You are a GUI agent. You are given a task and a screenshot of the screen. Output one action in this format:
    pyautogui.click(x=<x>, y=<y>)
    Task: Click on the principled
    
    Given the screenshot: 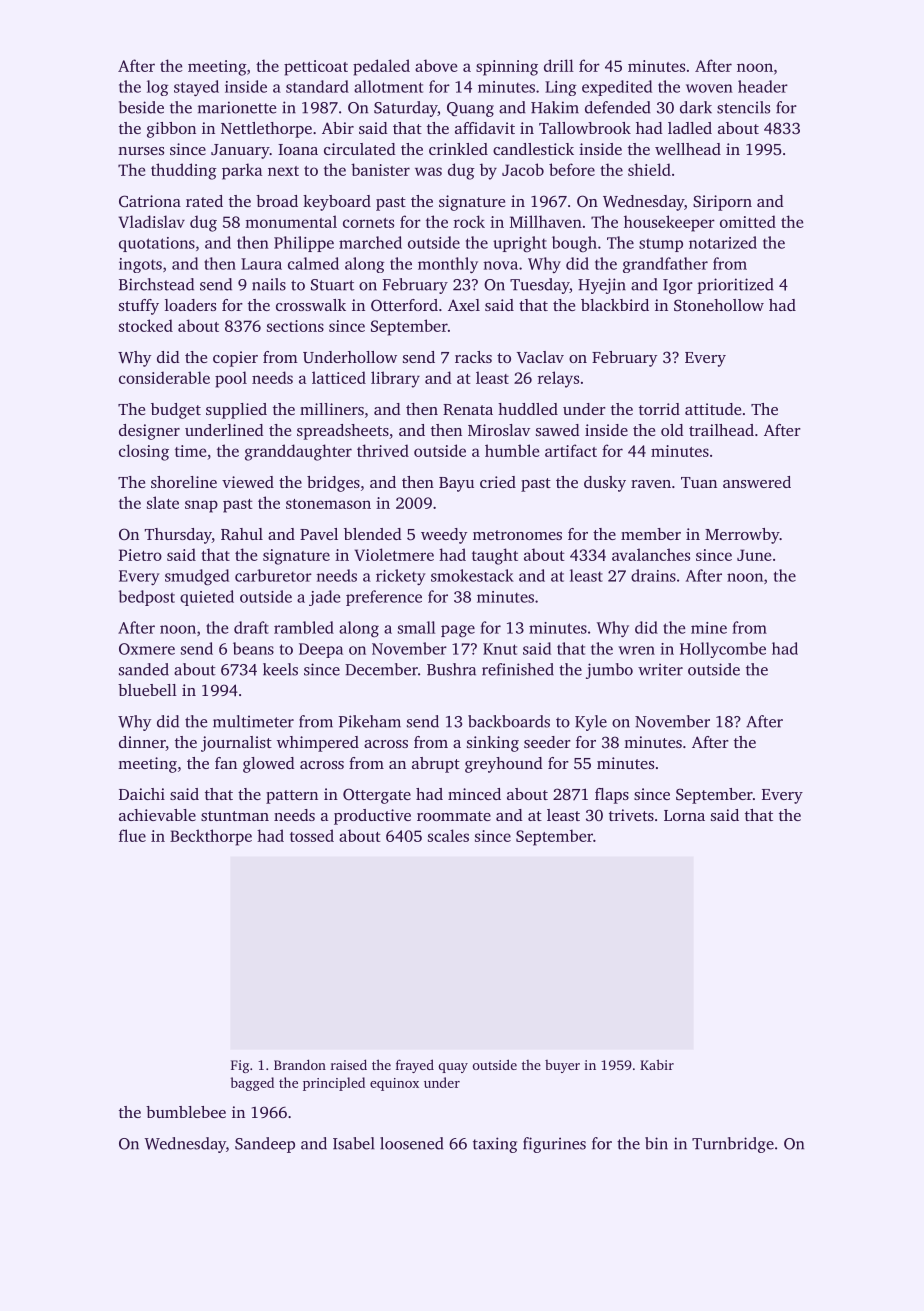 What is the action you would take?
    pyautogui.click(x=334, y=1084)
